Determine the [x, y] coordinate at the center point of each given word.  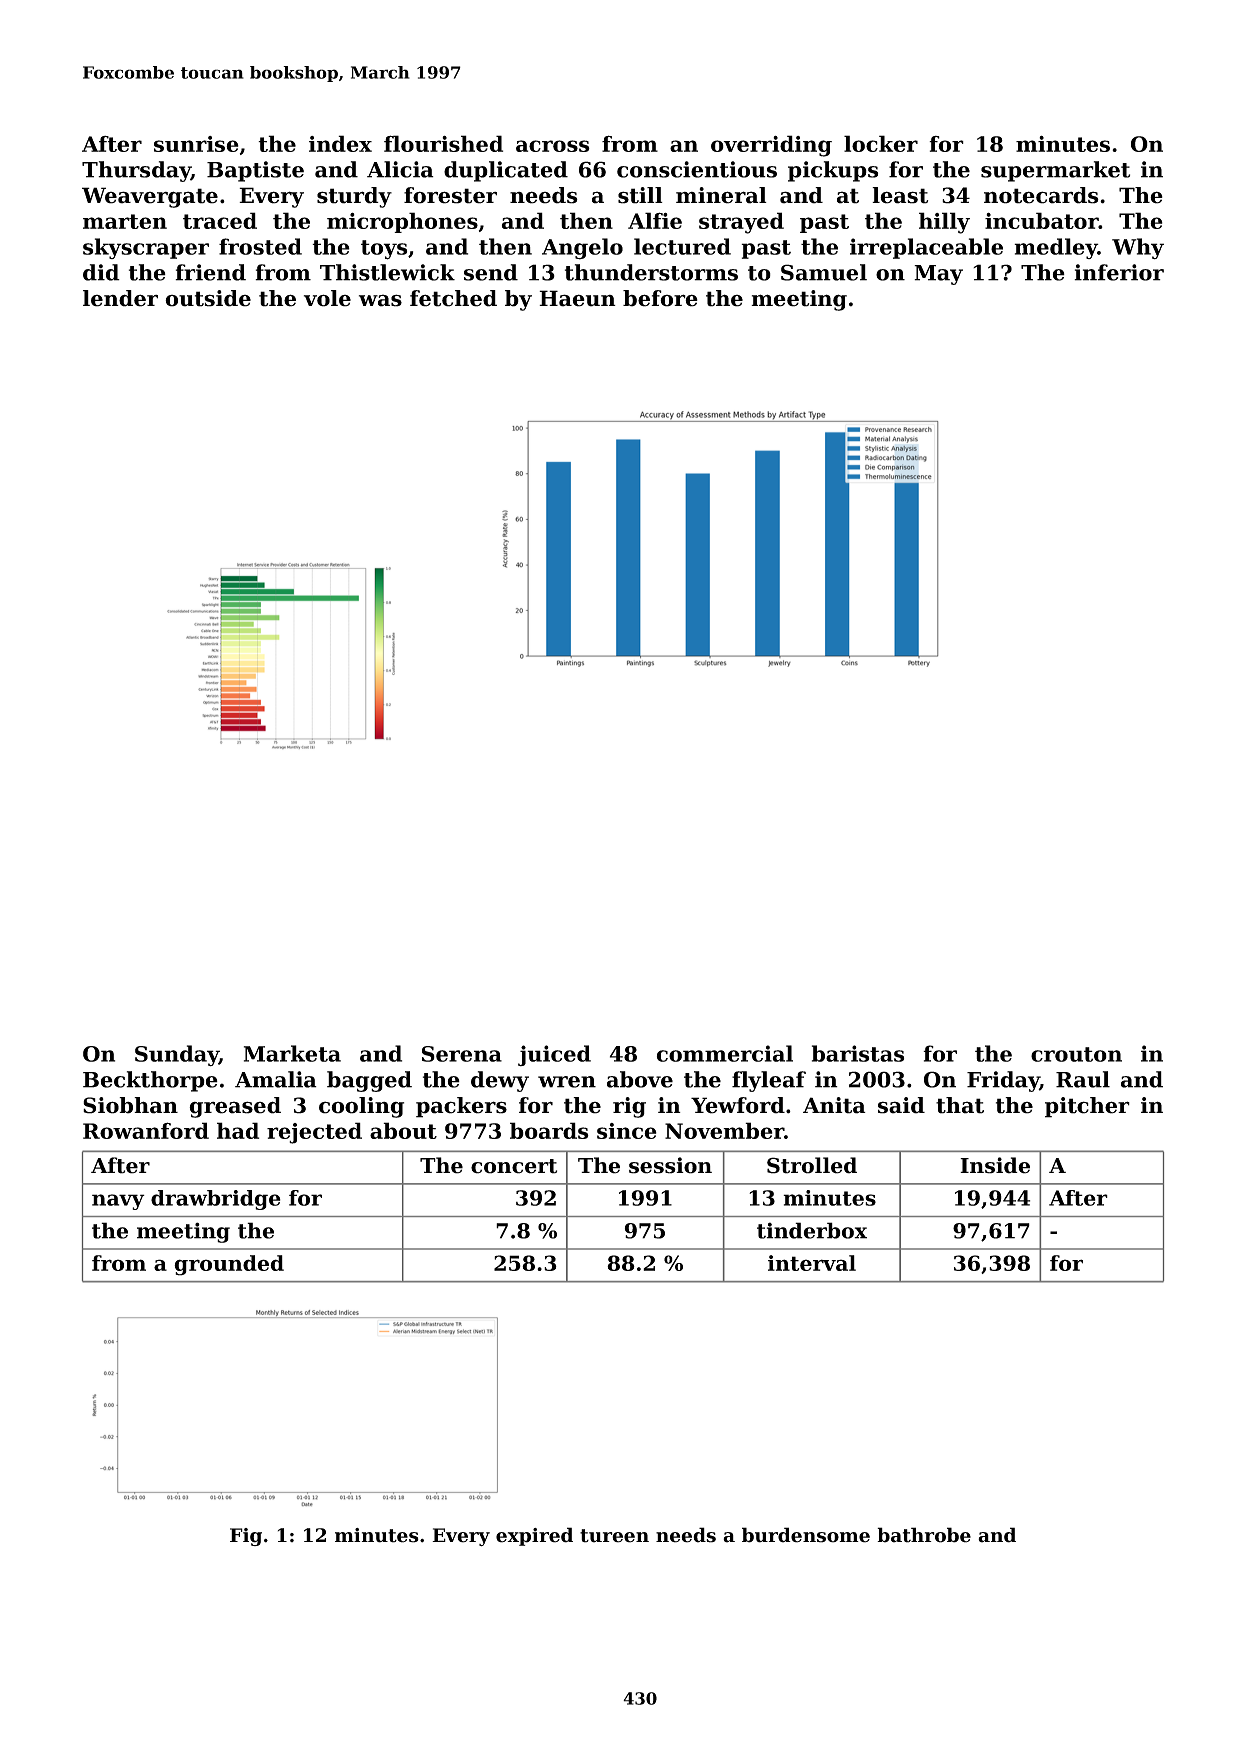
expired [534, 1536]
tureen [614, 1536]
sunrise [196, 144]
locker [881, 143]
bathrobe [924, 1535]
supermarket [1055, 171]
